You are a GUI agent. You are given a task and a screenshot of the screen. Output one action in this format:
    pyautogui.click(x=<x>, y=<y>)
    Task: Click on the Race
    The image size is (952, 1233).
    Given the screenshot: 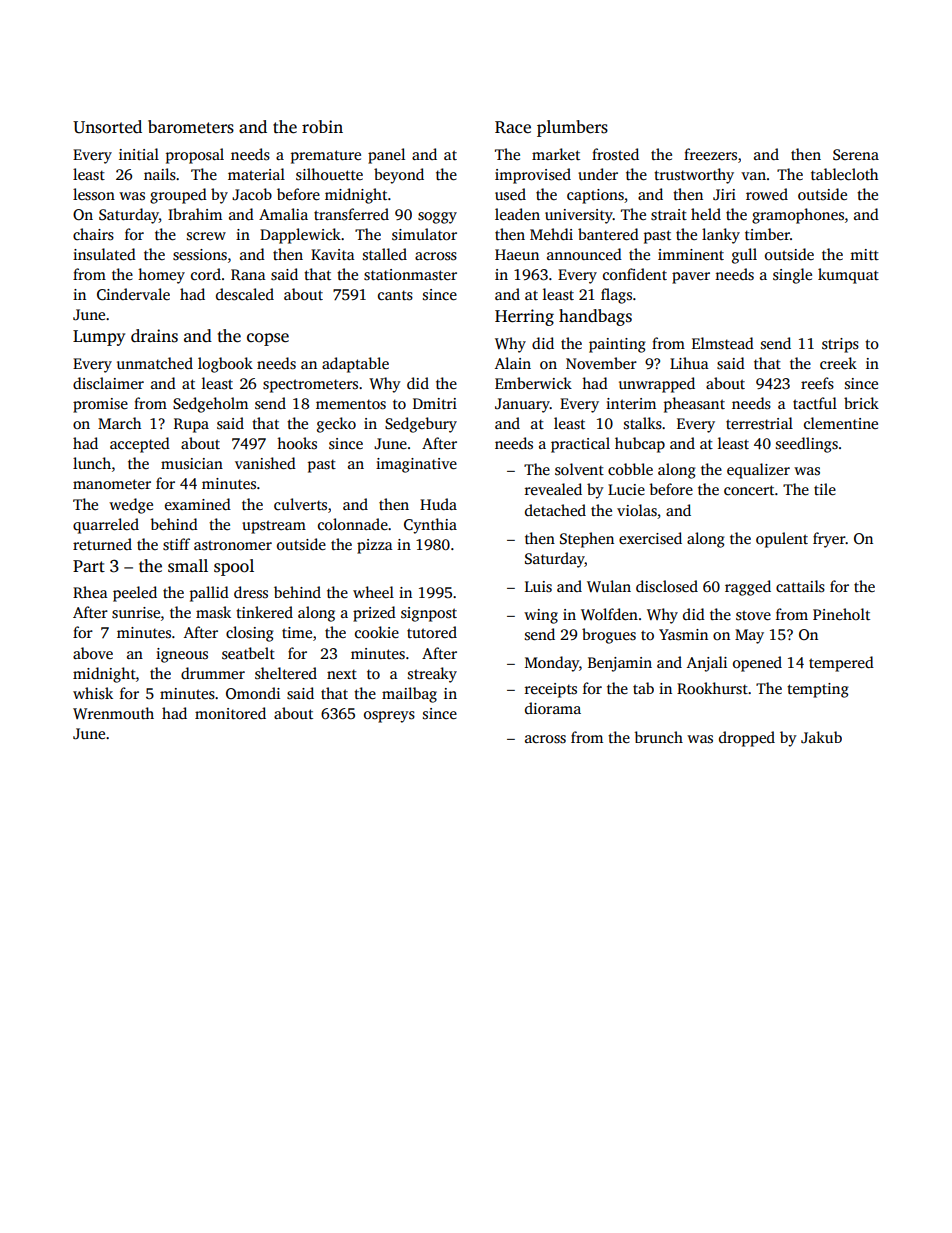 What is the action you would take?
    pyautogui.click(x=513, y=127)
